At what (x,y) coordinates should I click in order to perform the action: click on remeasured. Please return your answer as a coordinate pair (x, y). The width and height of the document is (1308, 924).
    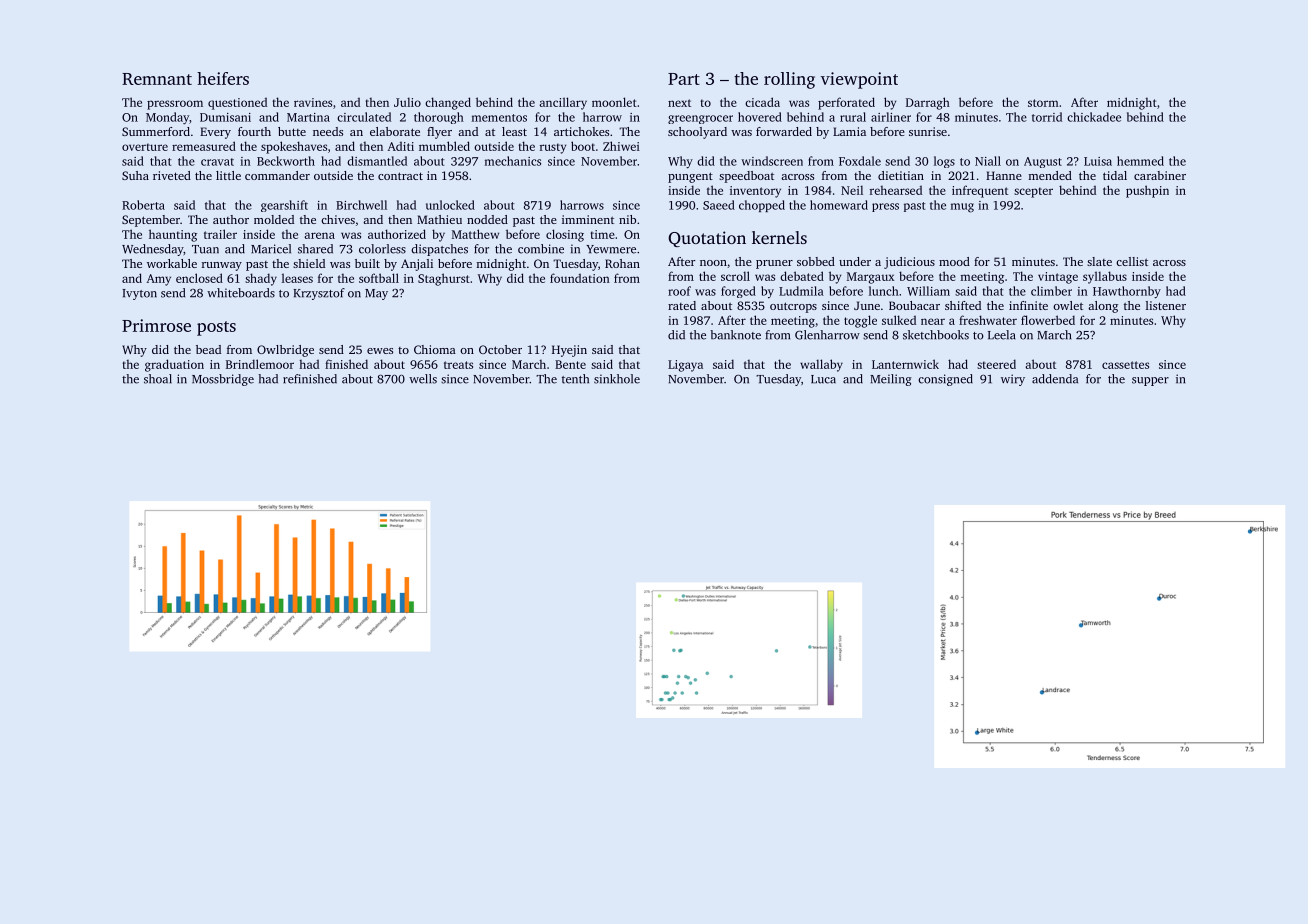
    Looking at the image, I should click on (204, 146).
